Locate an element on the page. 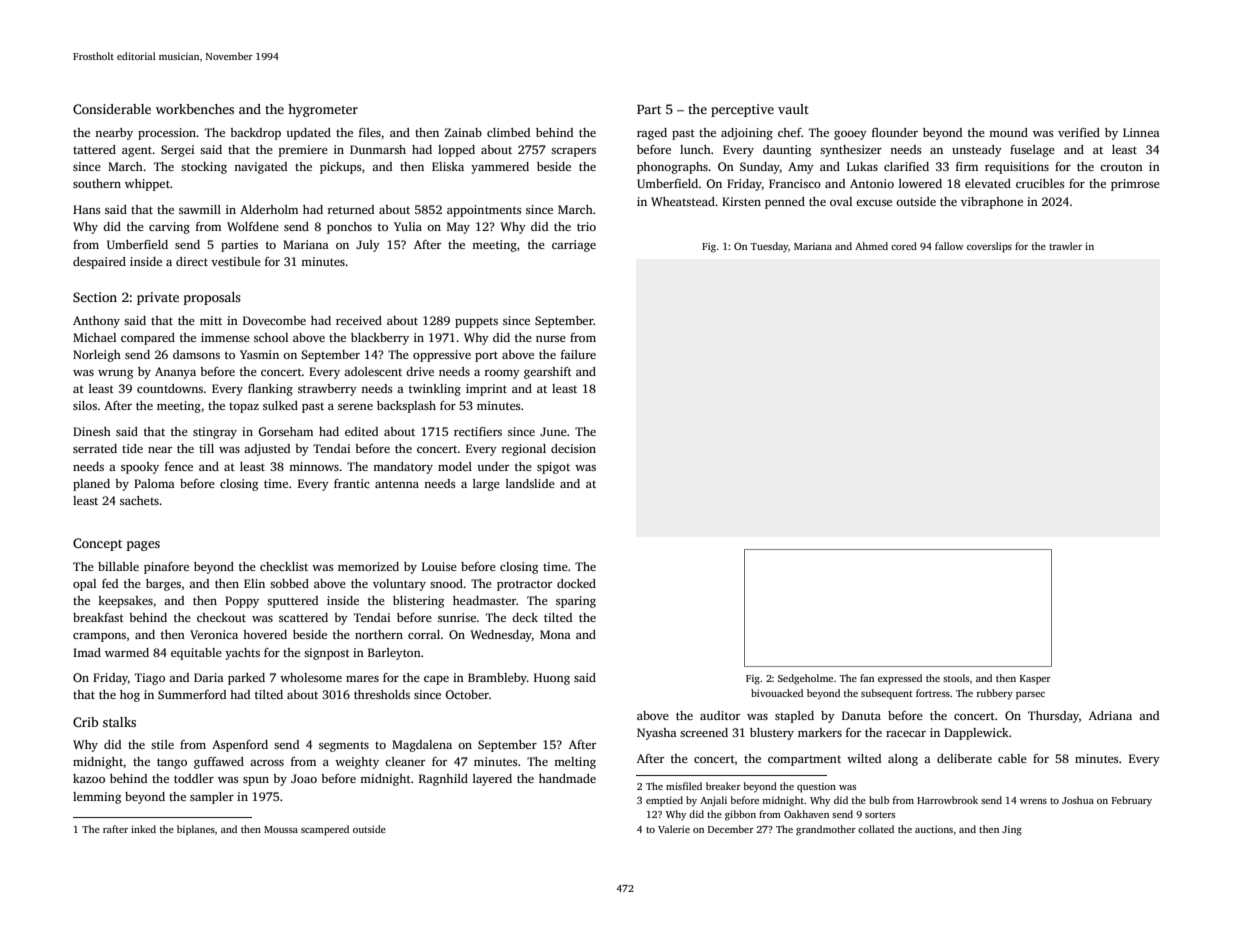 The height and width of the document is (952, 1233). perceptive is located at coordinates (742, 110).
